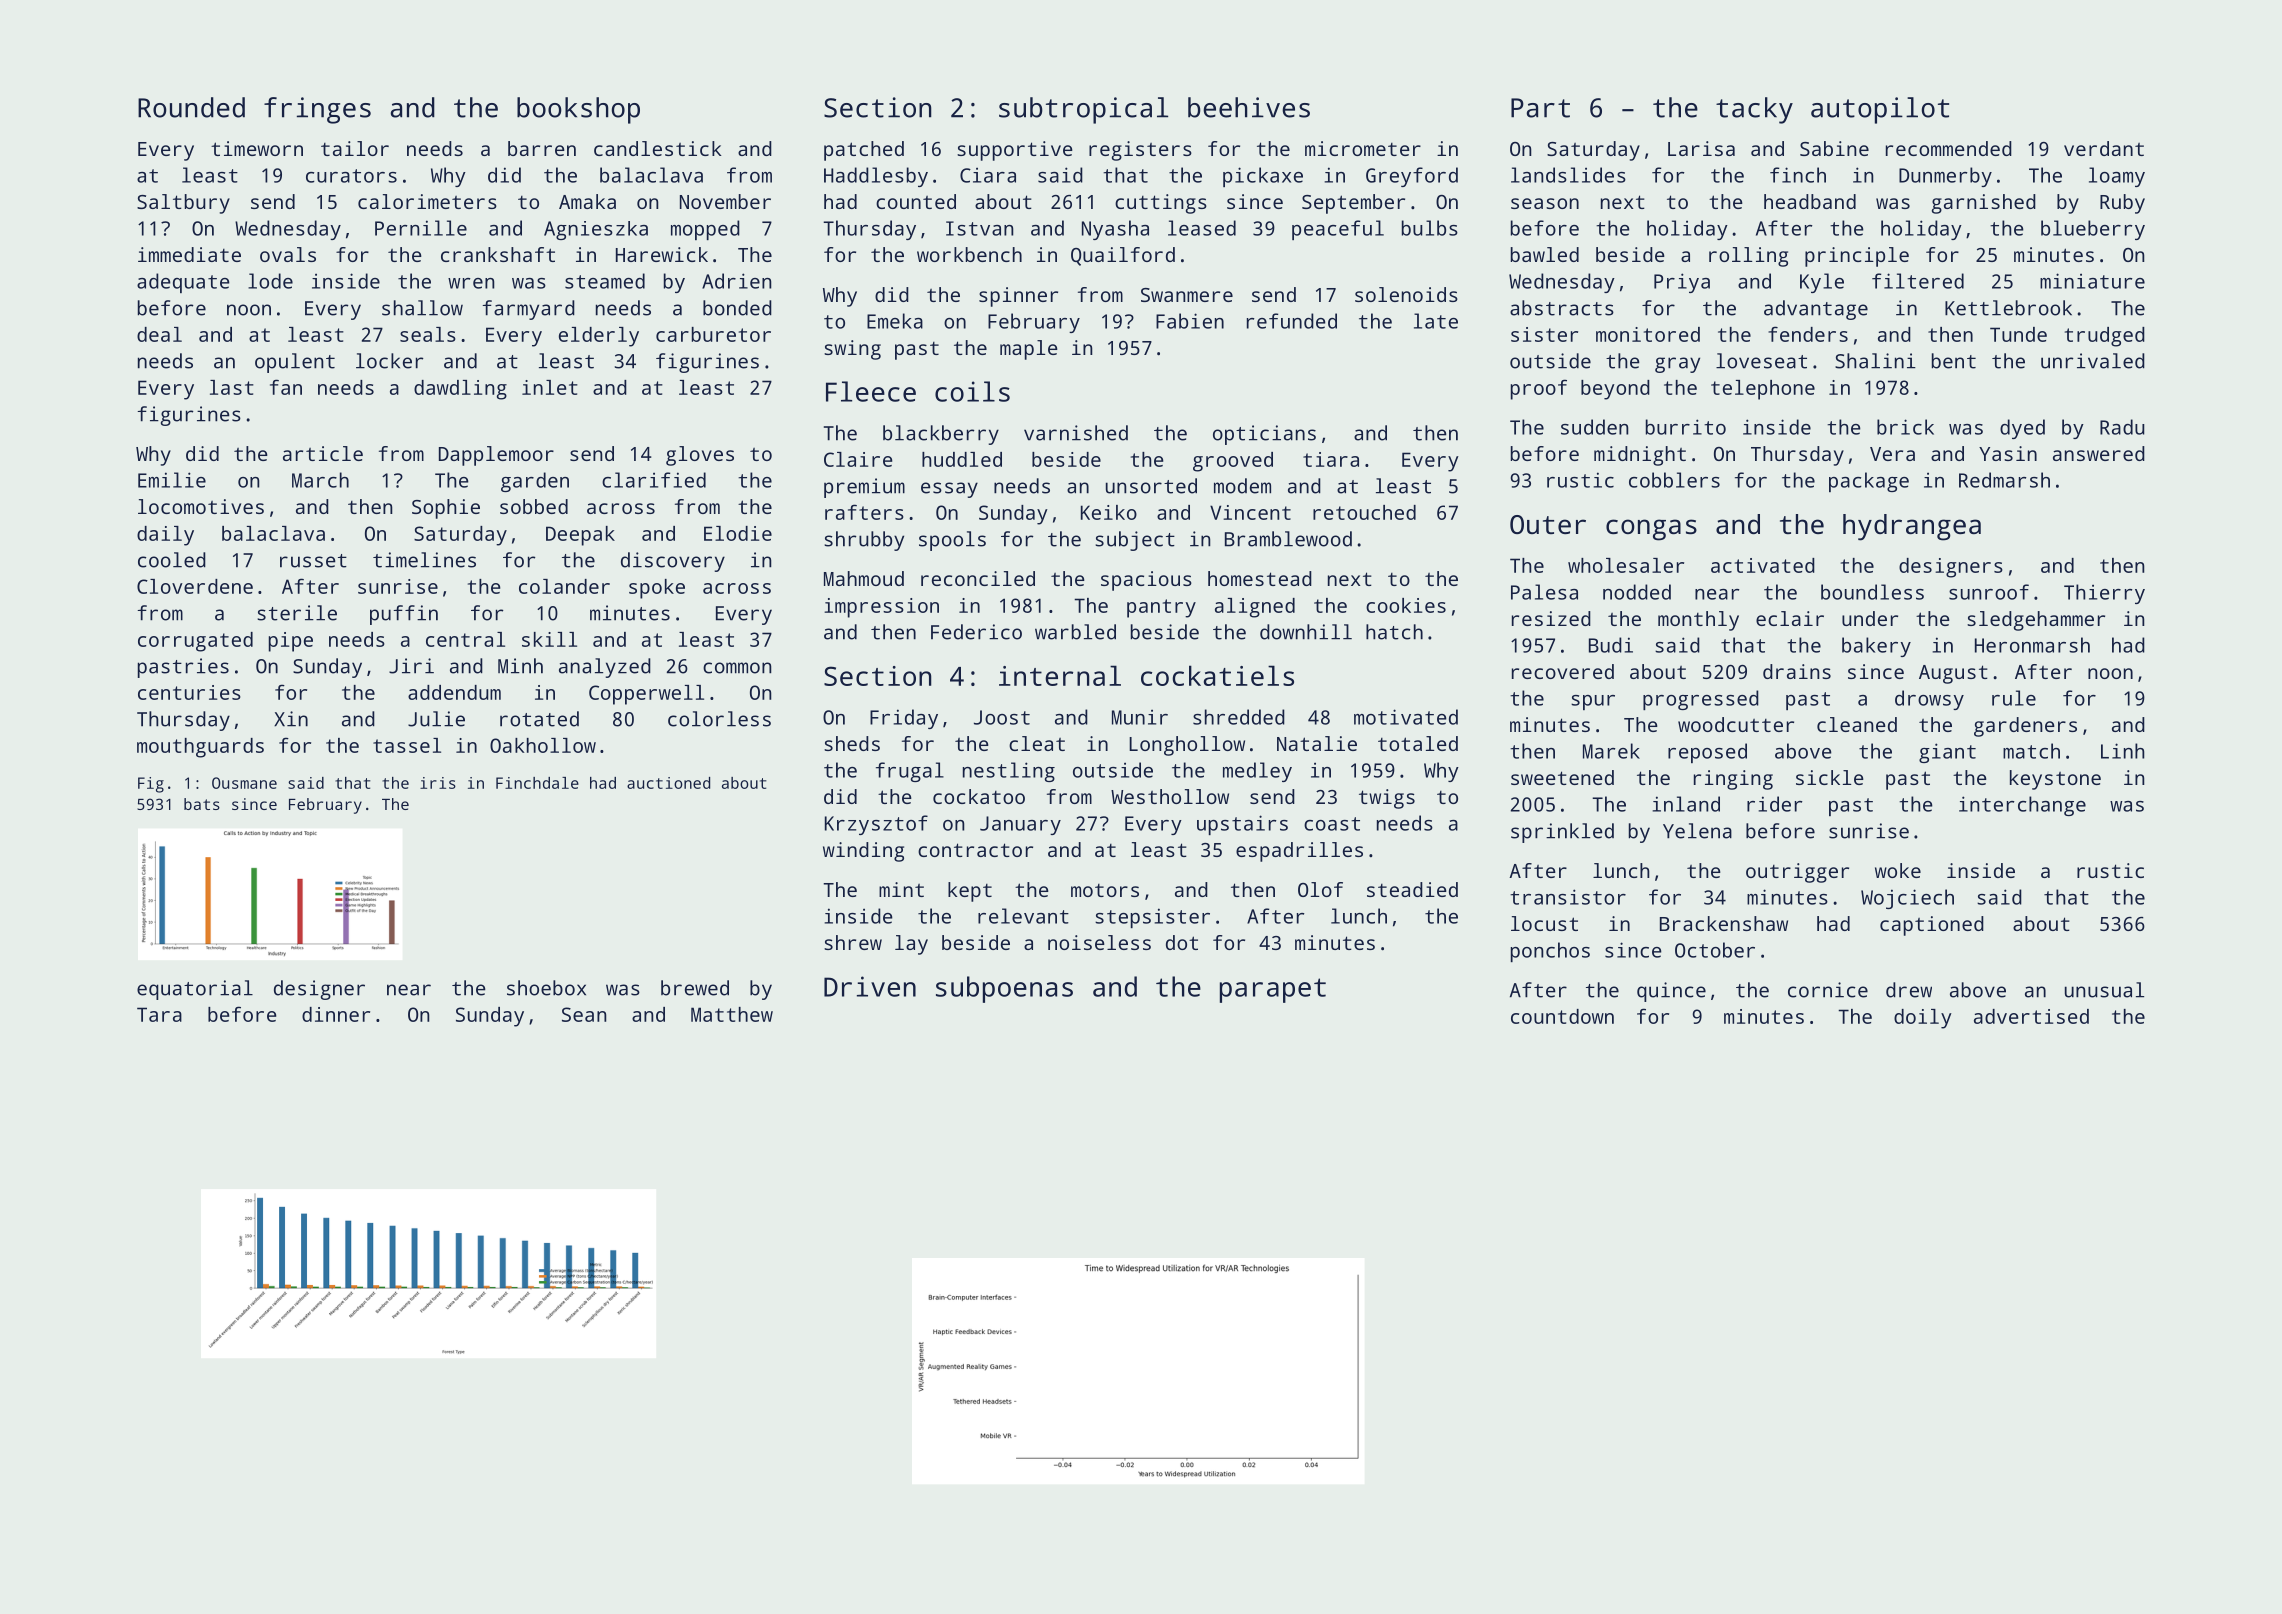  What do you see at coordinates (183, 204) in the image?
I see `Saltbury` at bounding box center [183, 204].
